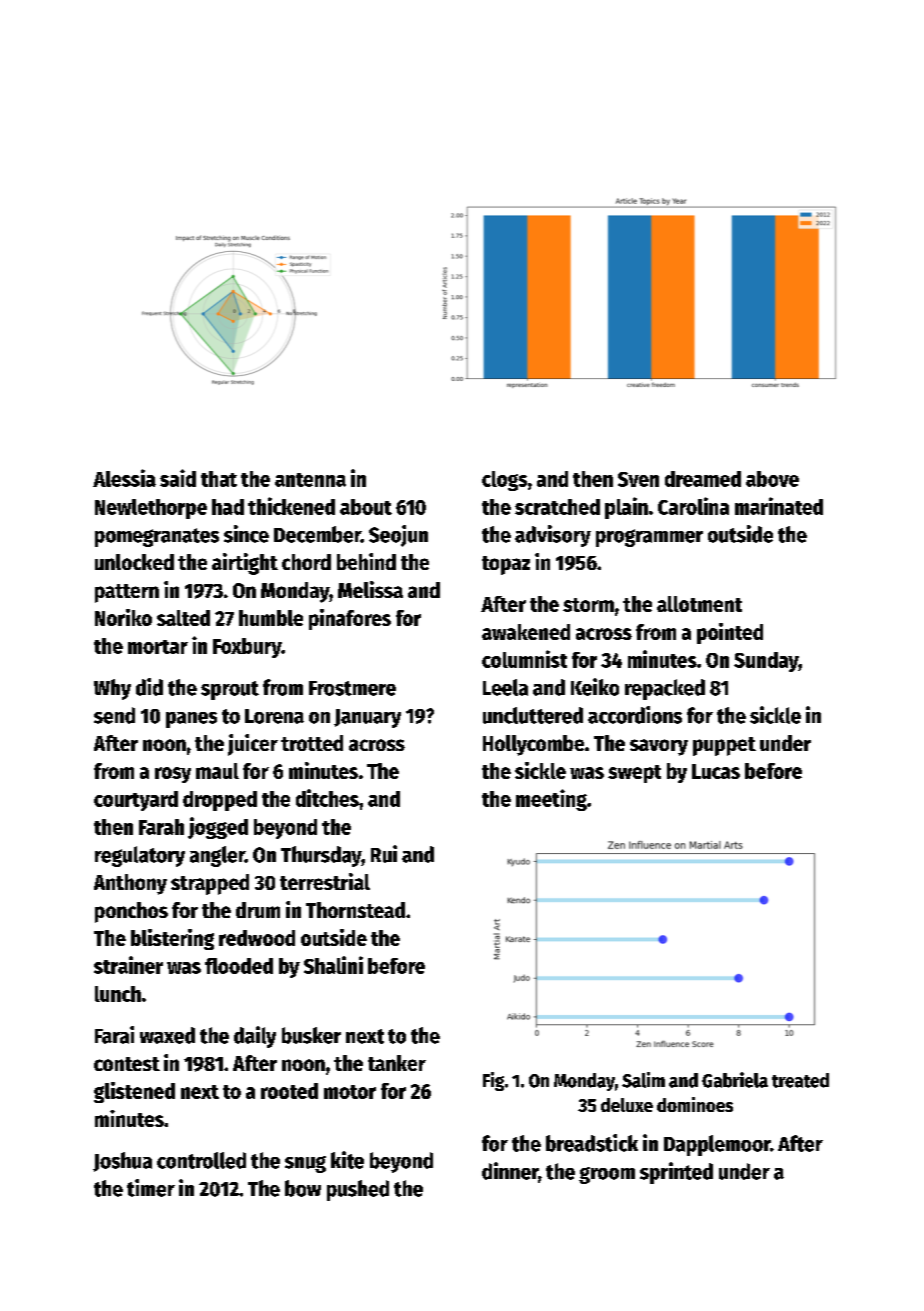  What do you see at coordinates (665, 689) in the page?
I see `repacked` at bounding box center [665, 689].
